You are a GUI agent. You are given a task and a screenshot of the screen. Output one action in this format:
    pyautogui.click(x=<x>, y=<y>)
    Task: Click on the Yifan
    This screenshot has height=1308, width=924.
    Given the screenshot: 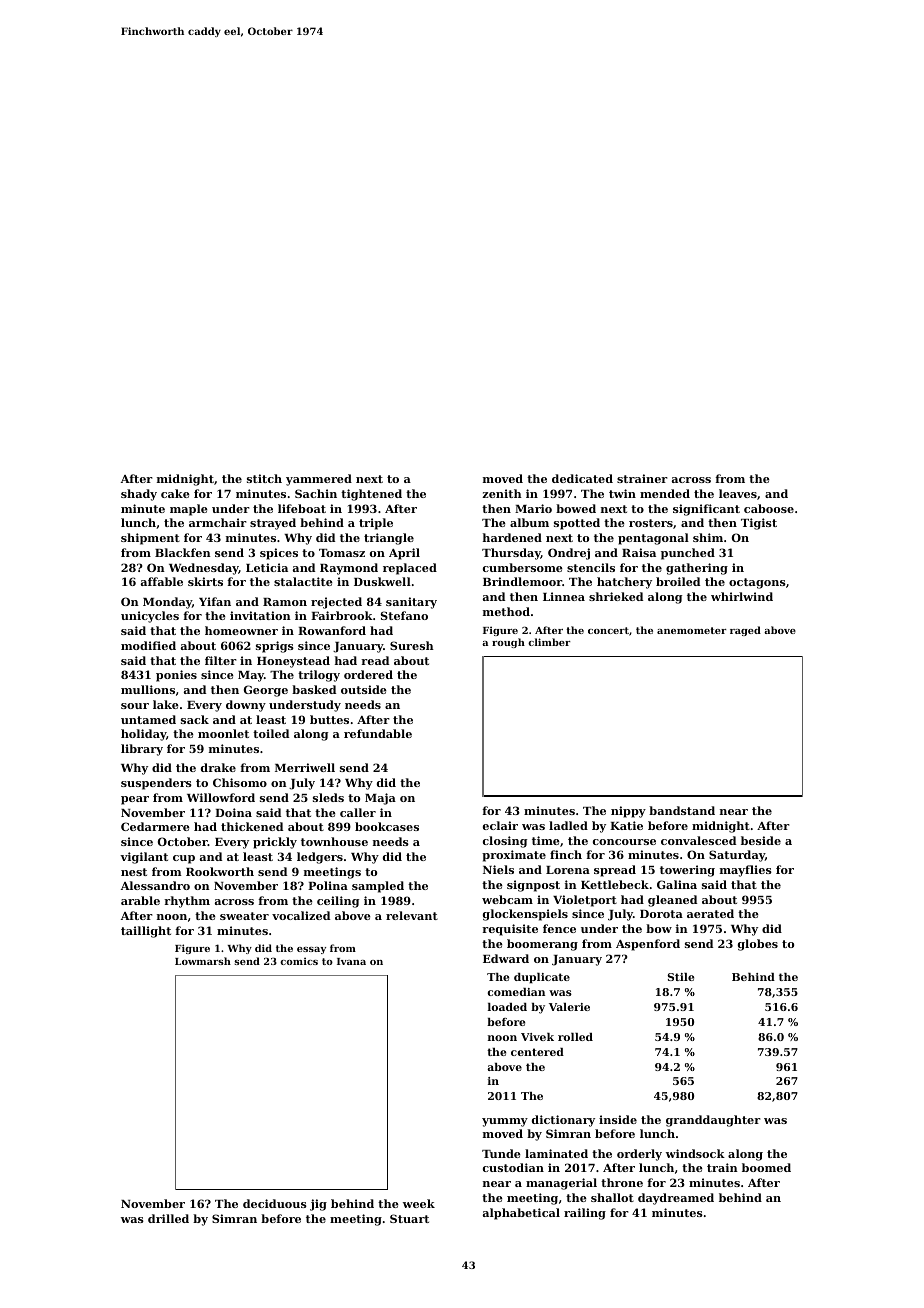 What is the action you would take?
    pyautogui.click(x=215, y=601)
